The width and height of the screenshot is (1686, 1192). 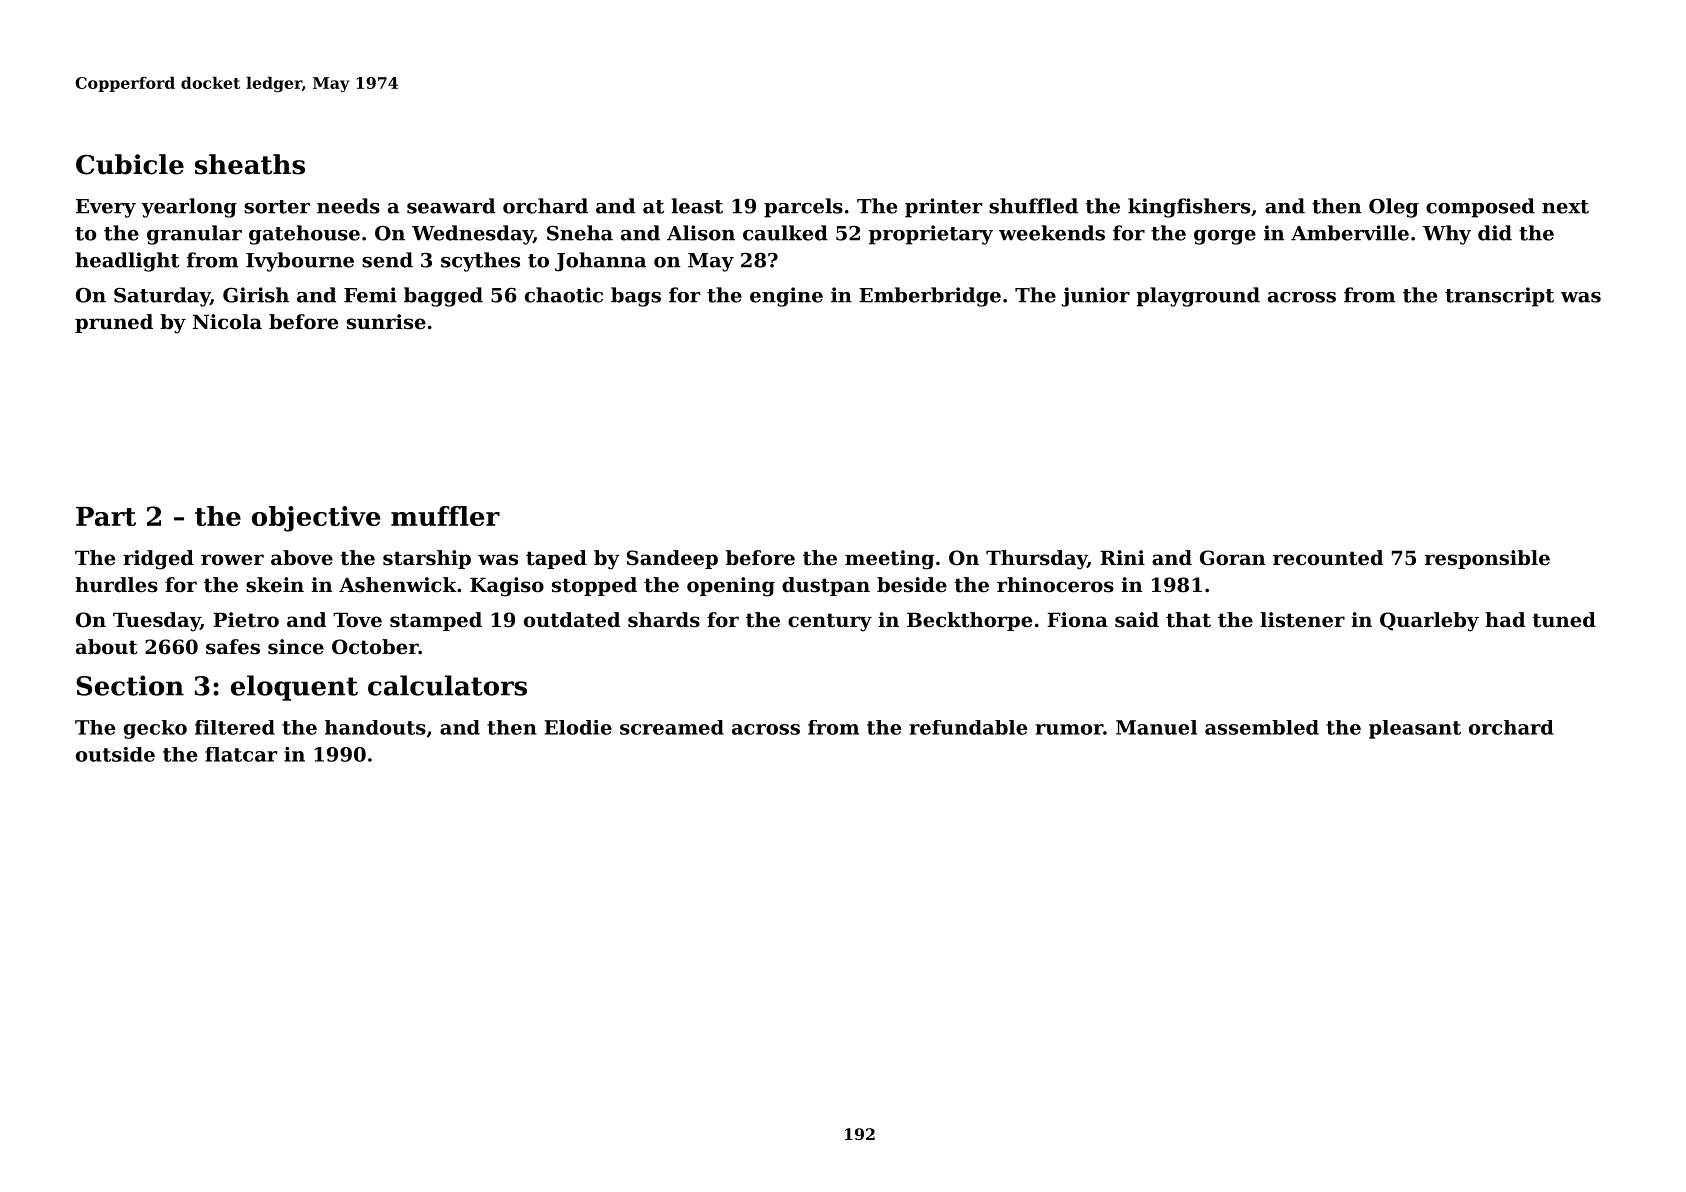 What do you see at coordinates (114, 323) in the screenshot?
I see `pruned` at bounding box center [114, 323].
